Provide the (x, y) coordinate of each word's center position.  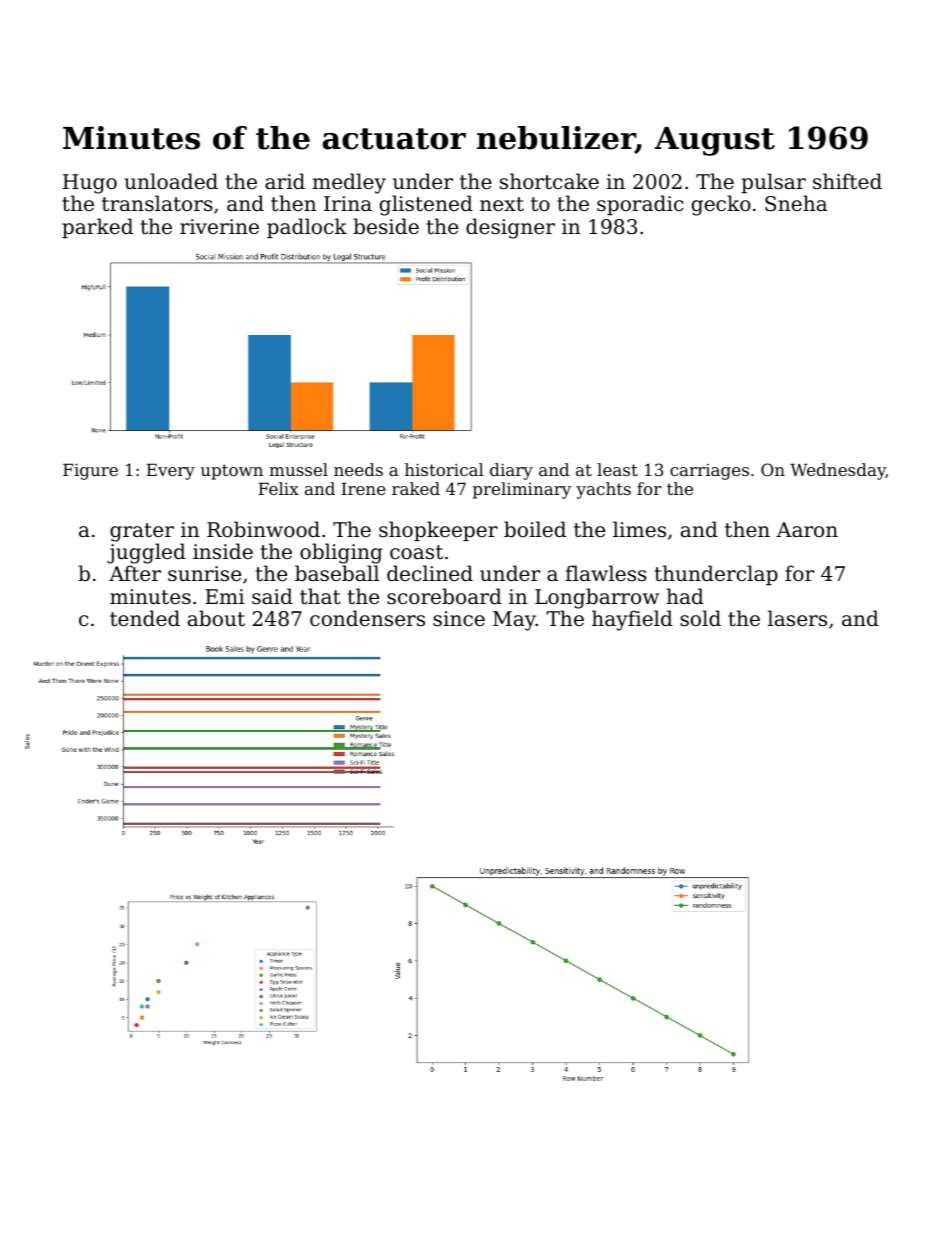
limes (639, 529)
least (617, 469)
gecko (721, 205)
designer (510, 228)
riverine (219, 226)
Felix (278, 488)
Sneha (796, 203)
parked (97, 228)
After (135, 573)
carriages (709, 472)
